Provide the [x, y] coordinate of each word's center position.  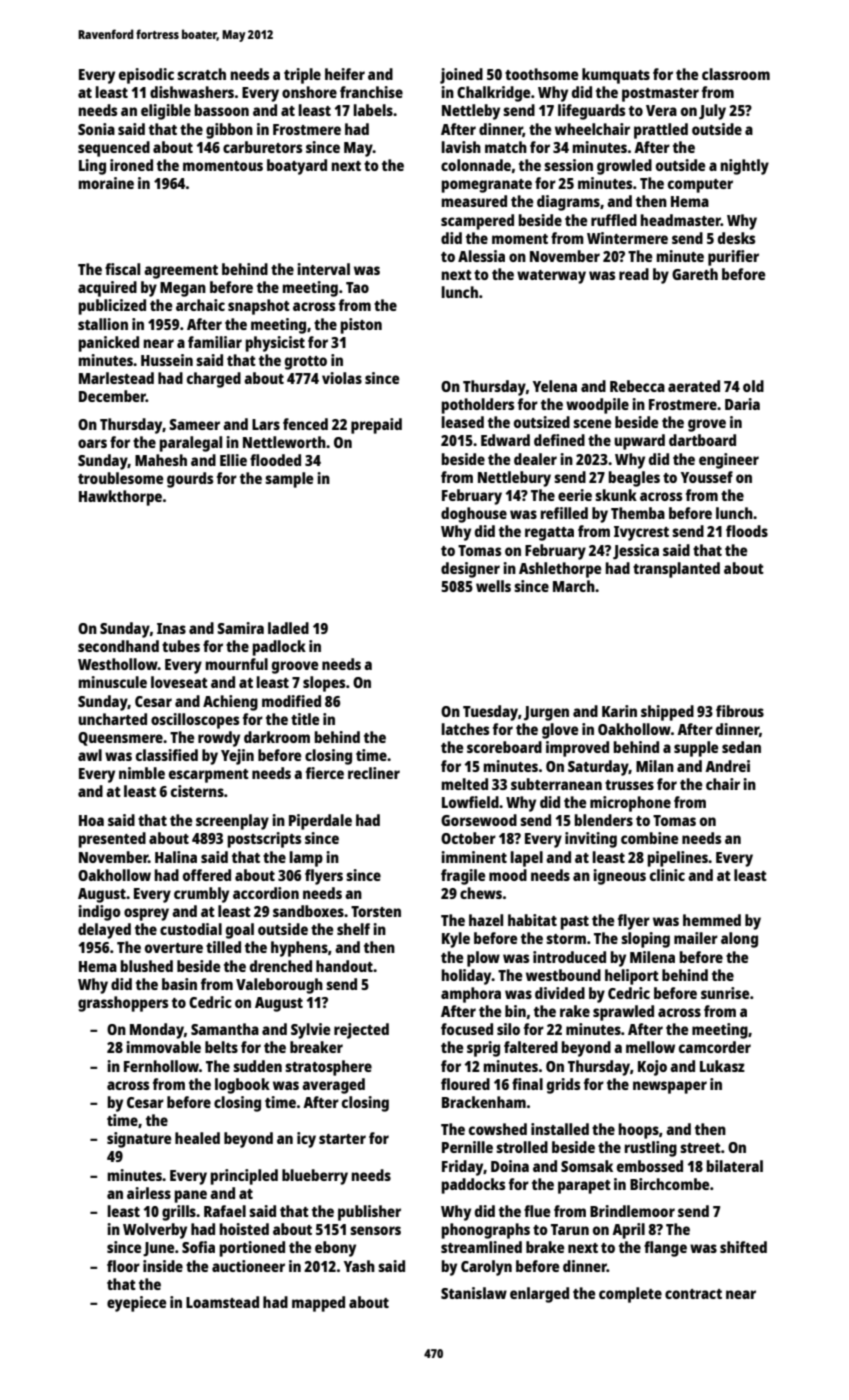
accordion [266, 893]
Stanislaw [474, 1293]
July [712, 112]
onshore [309, 92]
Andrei [727, 766]
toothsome [542, 74]
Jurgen [546, 713]
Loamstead [222, 1302]
